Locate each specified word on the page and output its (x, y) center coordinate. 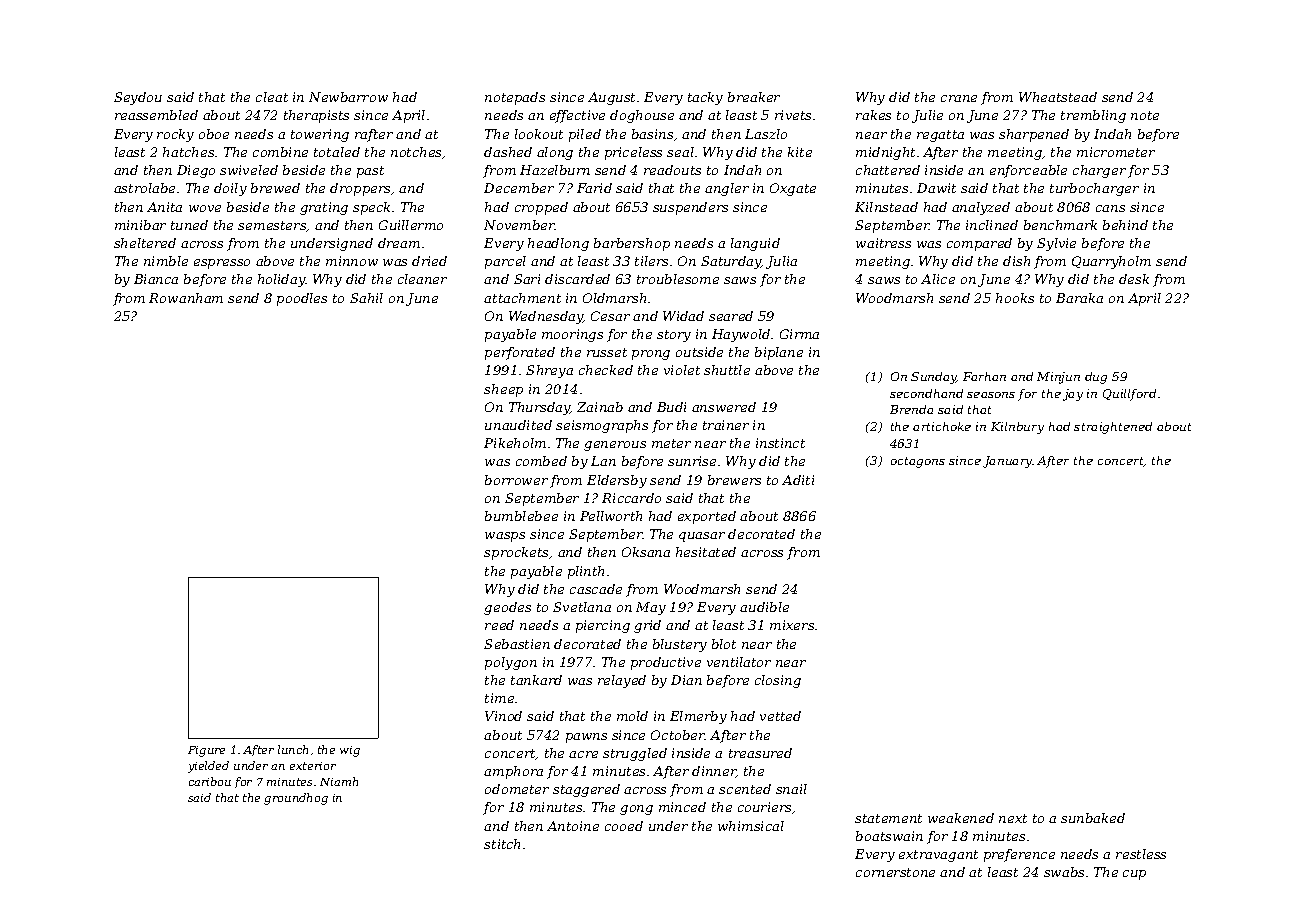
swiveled (249, 170)
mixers (792, 625)
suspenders (690, 208)
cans (1110, 208)
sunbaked (1093, 818)
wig (350, 751)
